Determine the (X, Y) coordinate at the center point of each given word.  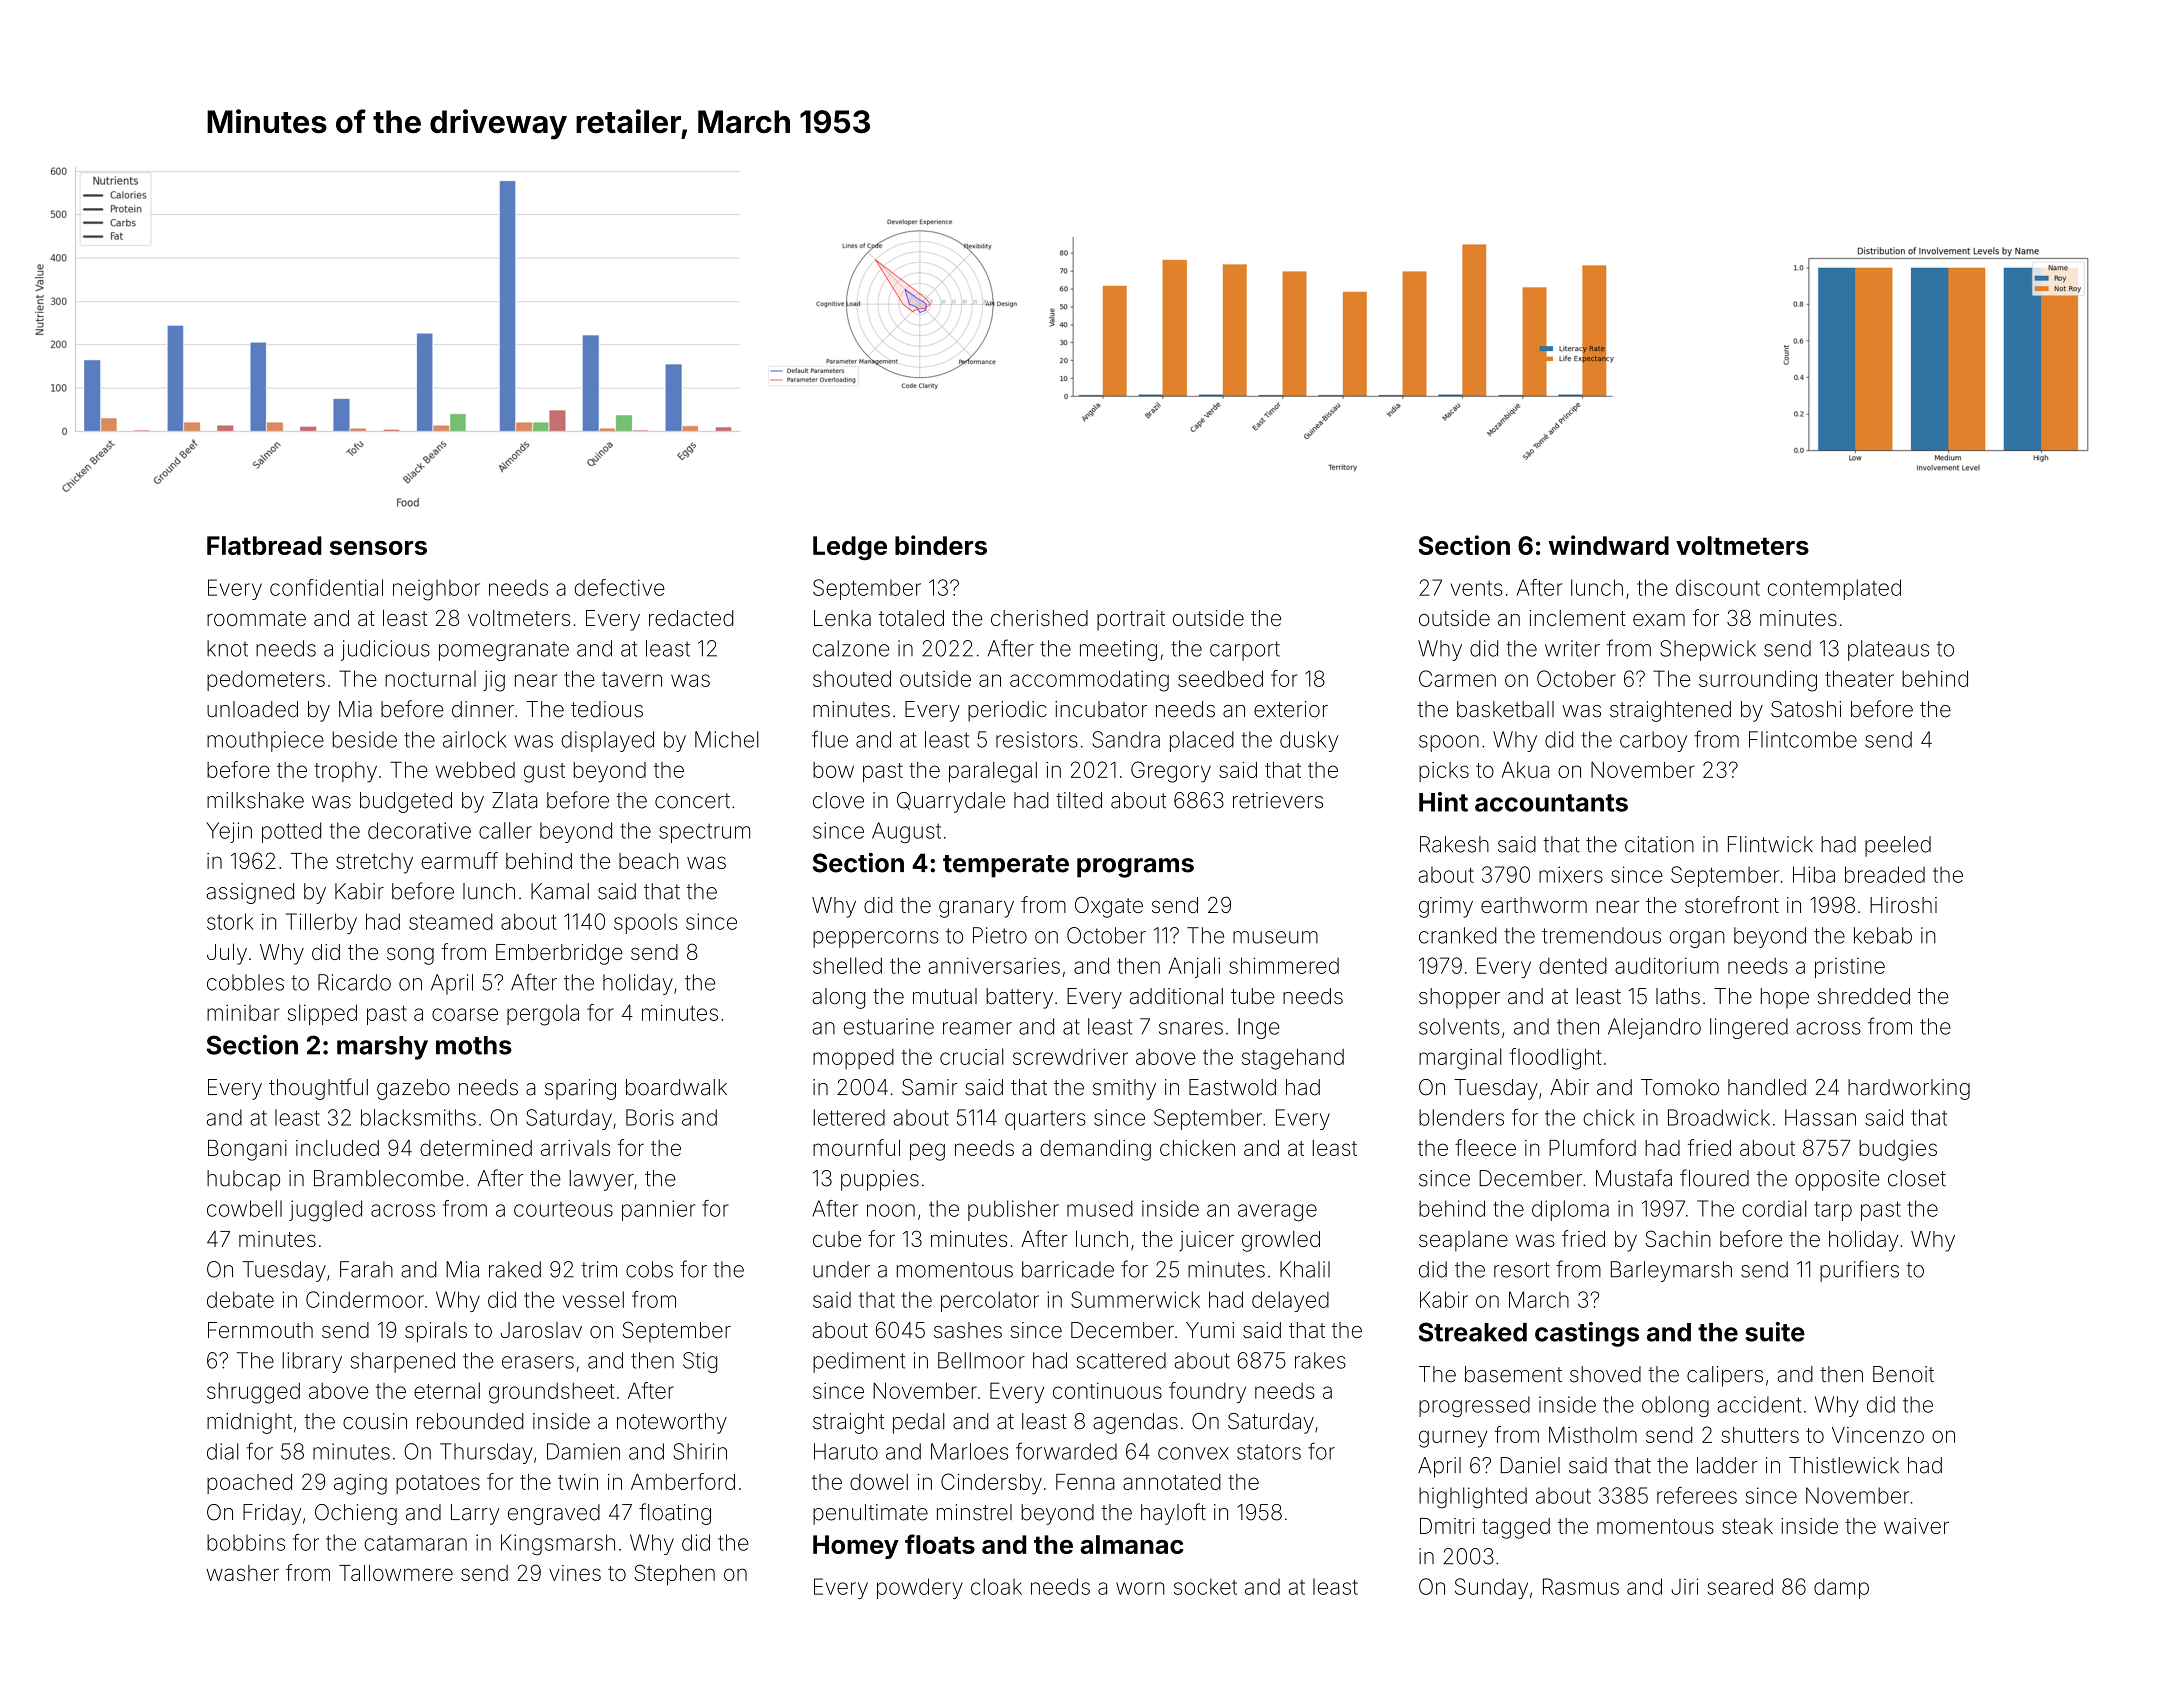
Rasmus (1581, 1586)
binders (941, 545)
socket (1205, 1586)
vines (575, 1573)
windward (1609, 545)
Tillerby (321, 923)
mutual (945, 996)
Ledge (850, 548)
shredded (1864, 996)
